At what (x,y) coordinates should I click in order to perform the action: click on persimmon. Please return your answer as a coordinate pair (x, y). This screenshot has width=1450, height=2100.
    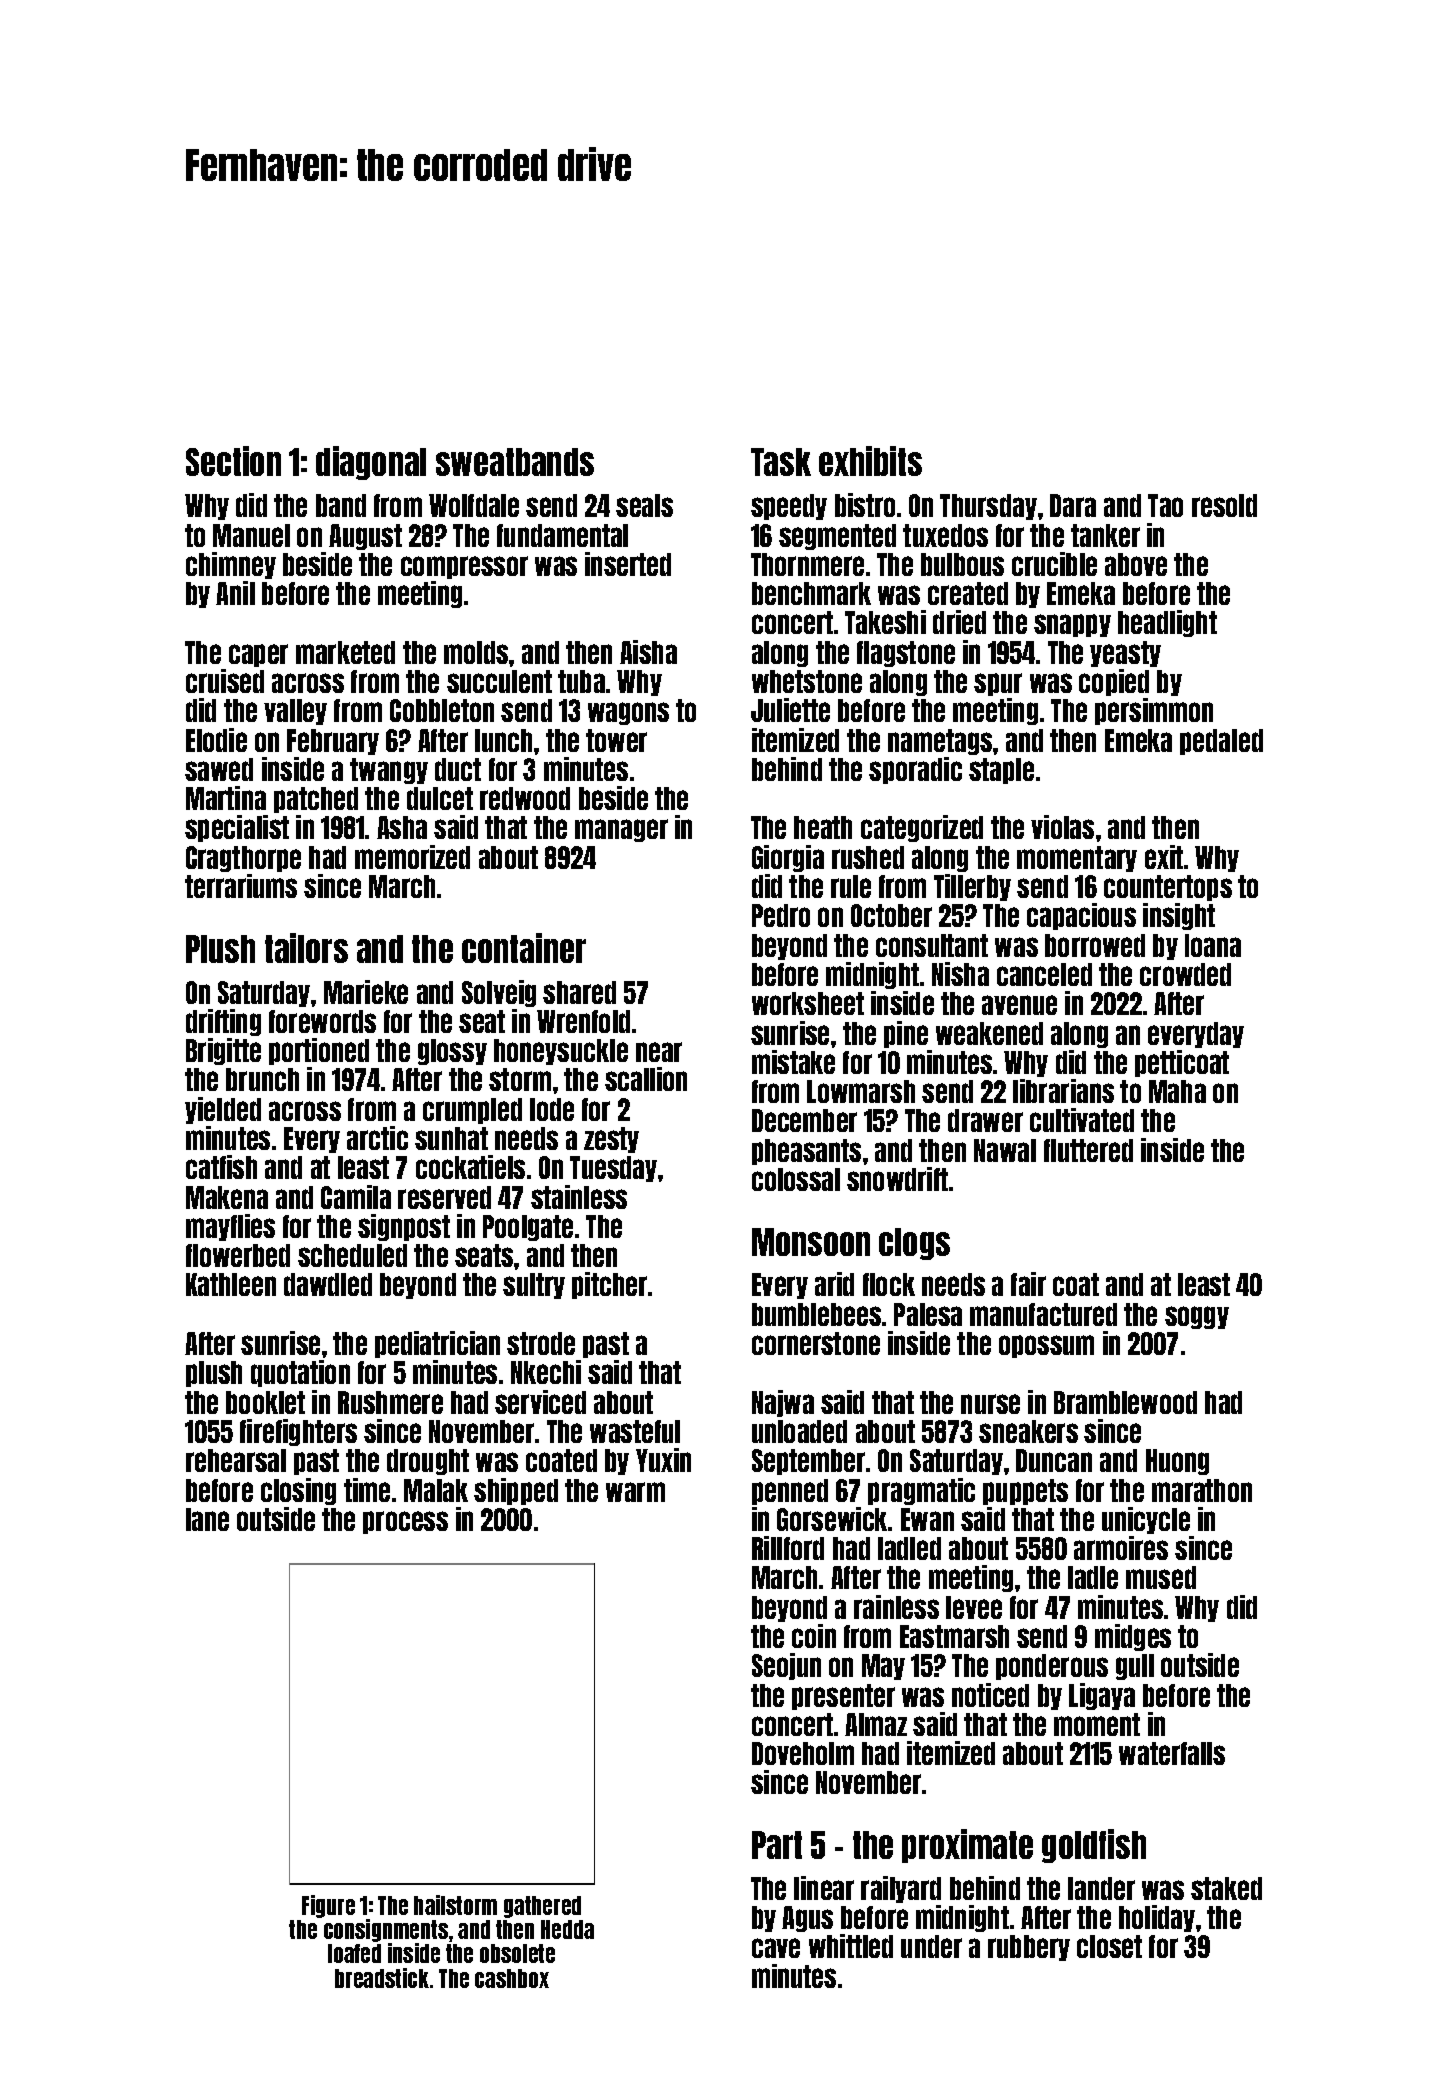
    Looking at the image, I should click on (1154, 711).
